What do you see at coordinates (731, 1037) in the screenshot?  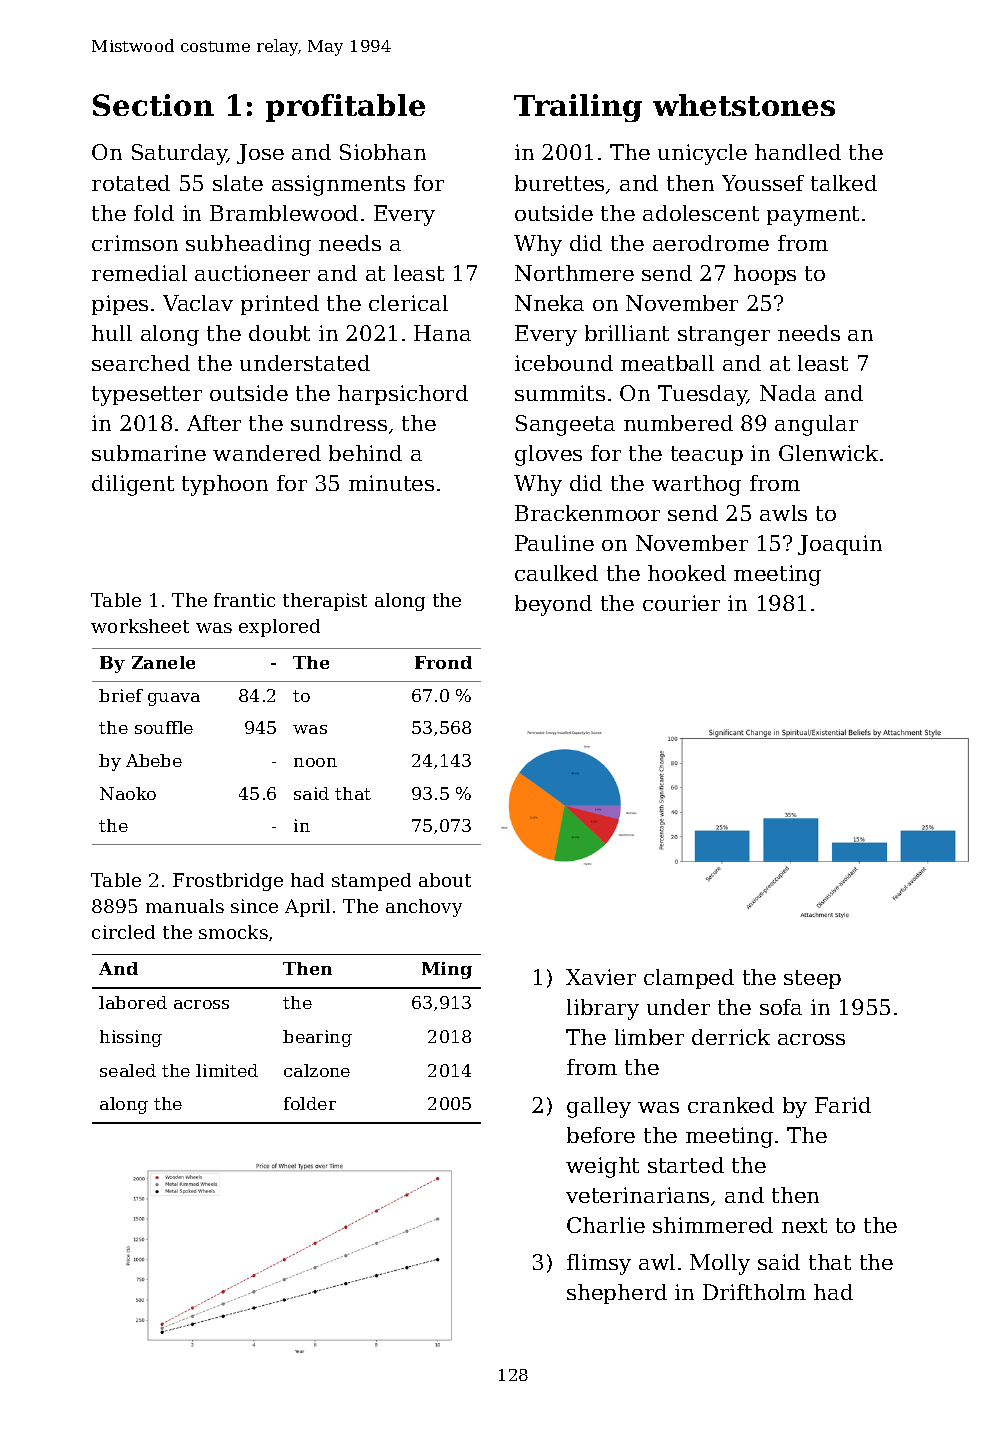 I see `derrick` at bounding box center [731, 1037].
